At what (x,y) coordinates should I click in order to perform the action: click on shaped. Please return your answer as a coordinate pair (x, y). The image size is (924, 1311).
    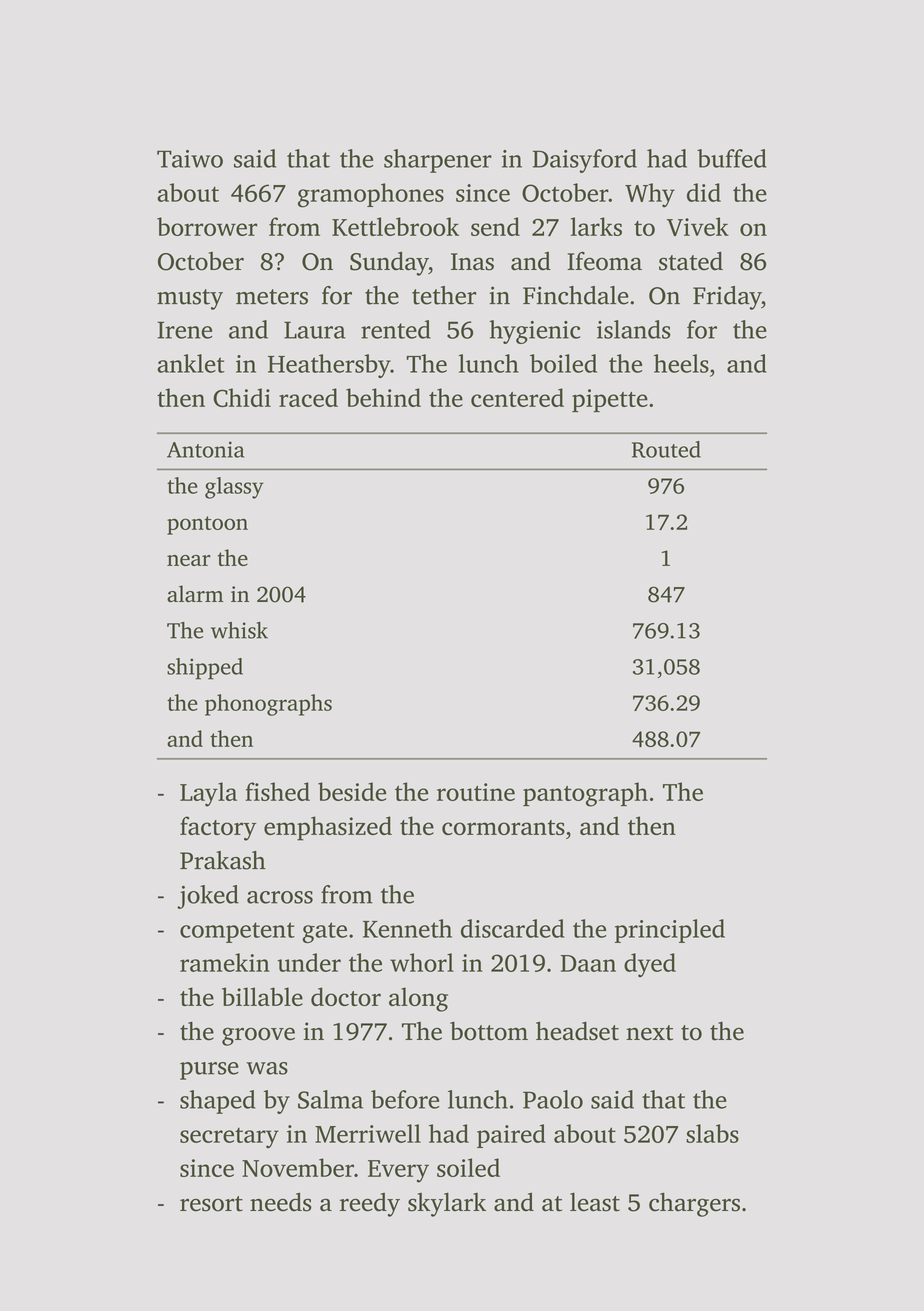
    Looking at the image, I should click on (218, 1102).
